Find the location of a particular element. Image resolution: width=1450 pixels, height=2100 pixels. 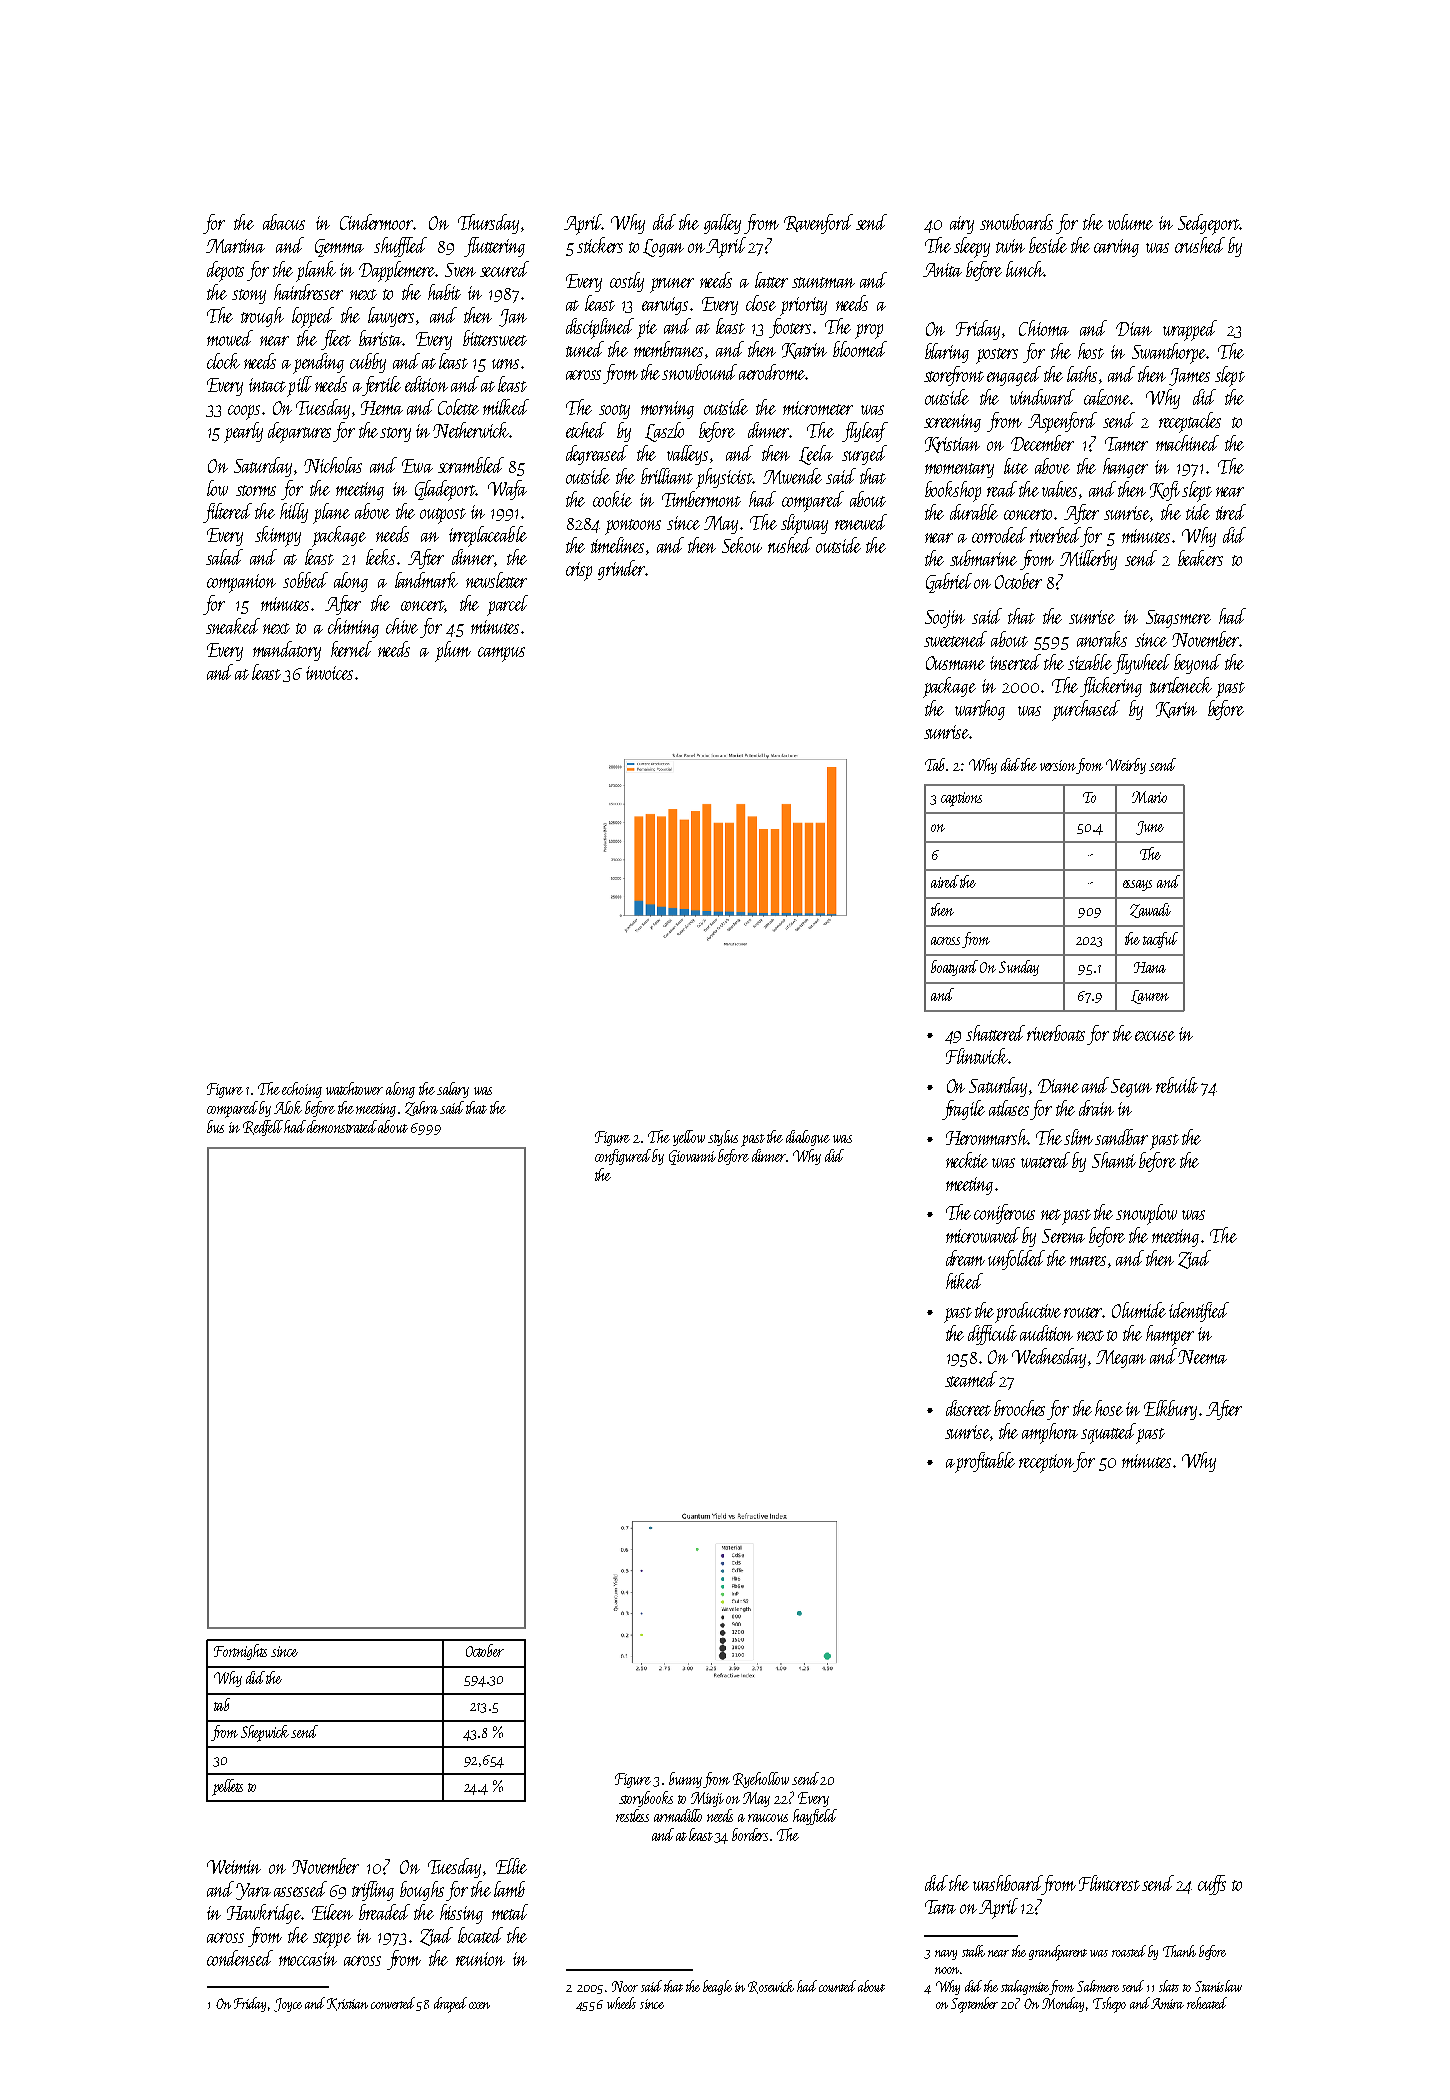

Soojin is located at coordinates (945, 619).
